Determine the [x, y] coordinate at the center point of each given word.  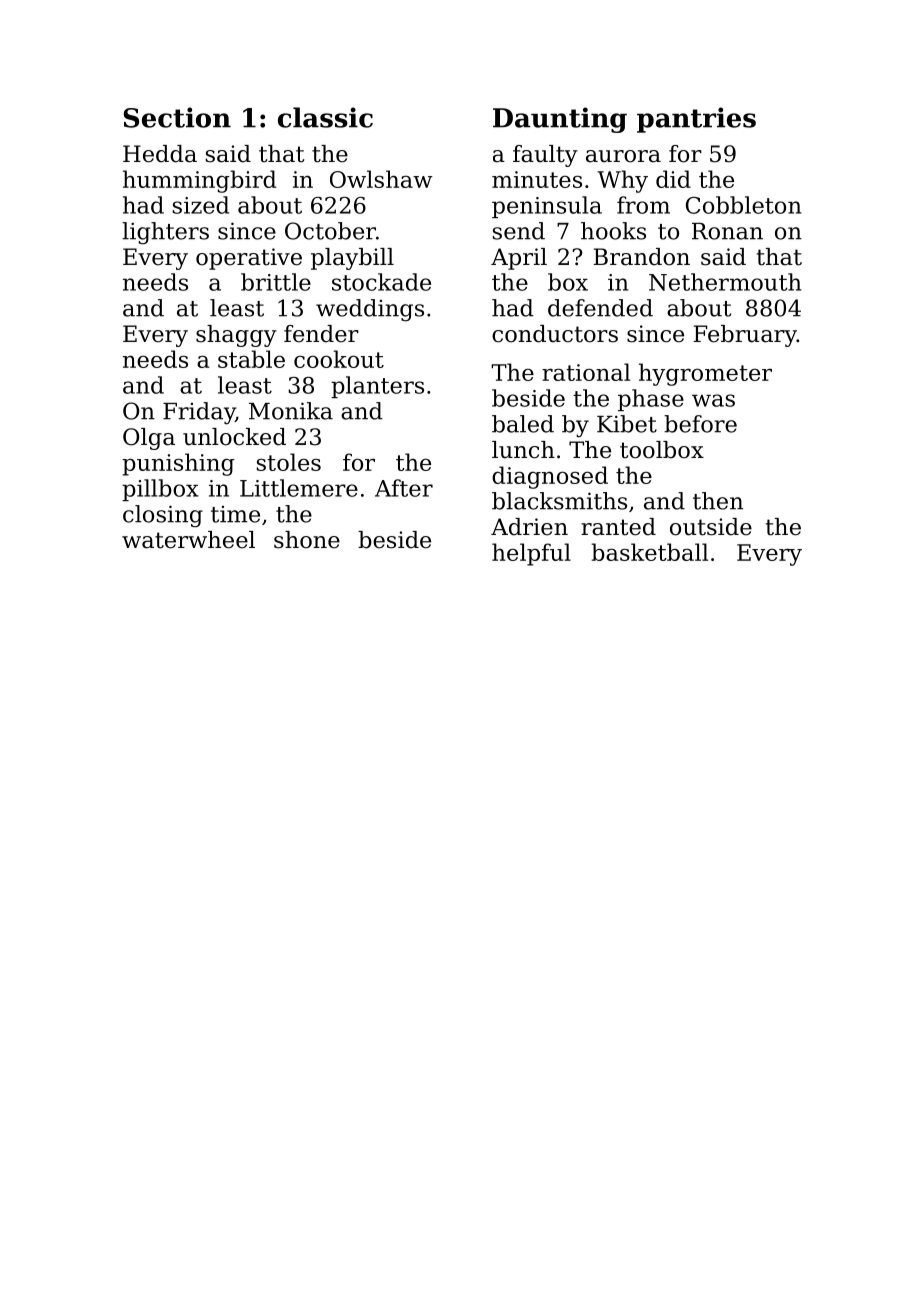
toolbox [662, 450]
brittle [276, 282]
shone [307, 540]
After [404, 488]
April [519, 259]
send [519, 231]
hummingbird [199, 181]
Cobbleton [744, 205]
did [673, 179]
